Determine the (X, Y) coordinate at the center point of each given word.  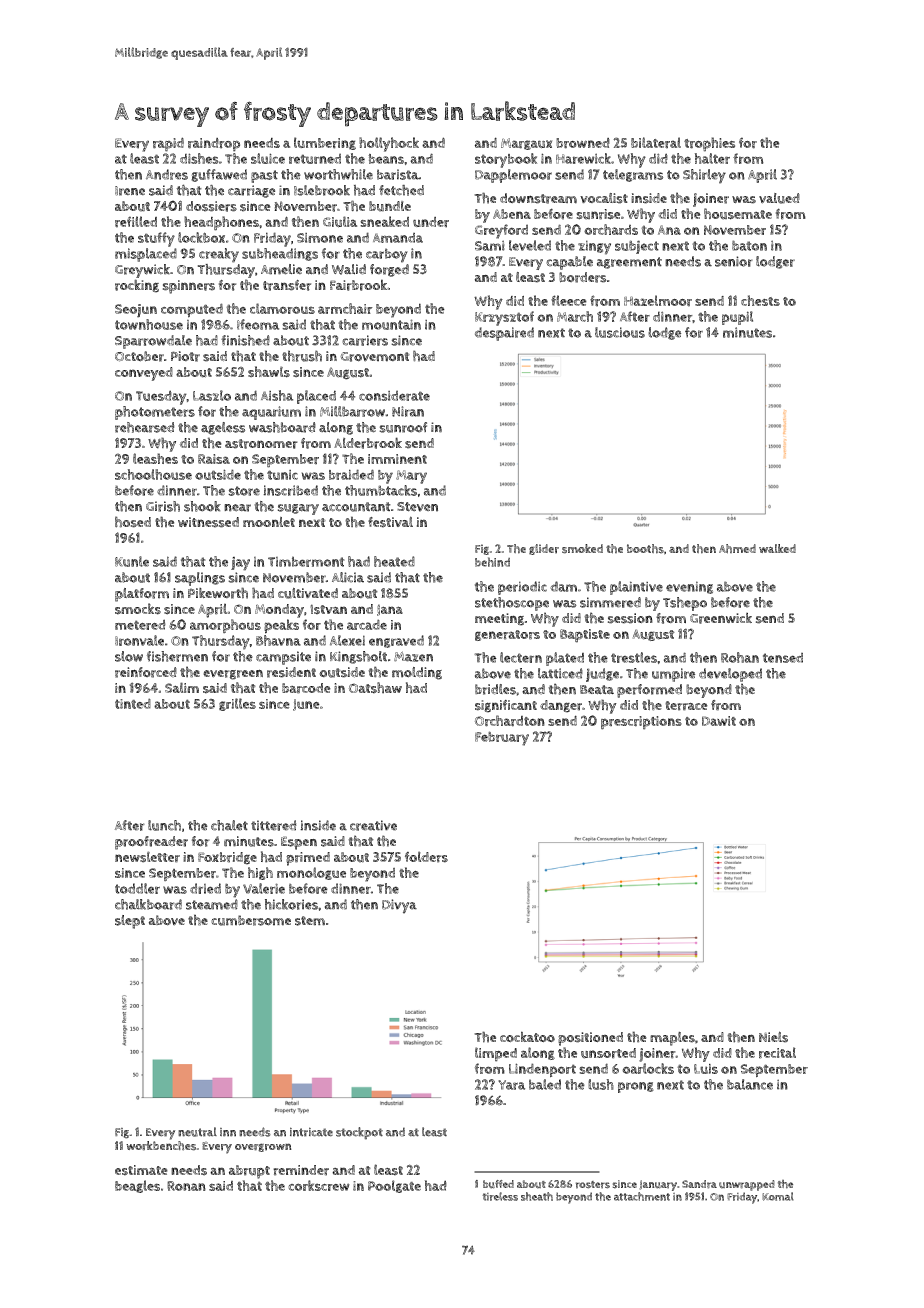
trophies (709, 144)
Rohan (740, 657)
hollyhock (389, 144)
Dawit (719, 721)
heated (394, 561)
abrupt (249, 1172)
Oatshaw (375, 688)
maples (672, 1039)
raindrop (214, 145)
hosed (133, 522)
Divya (399, 906)
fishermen (177, 656)
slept (130, 922)
